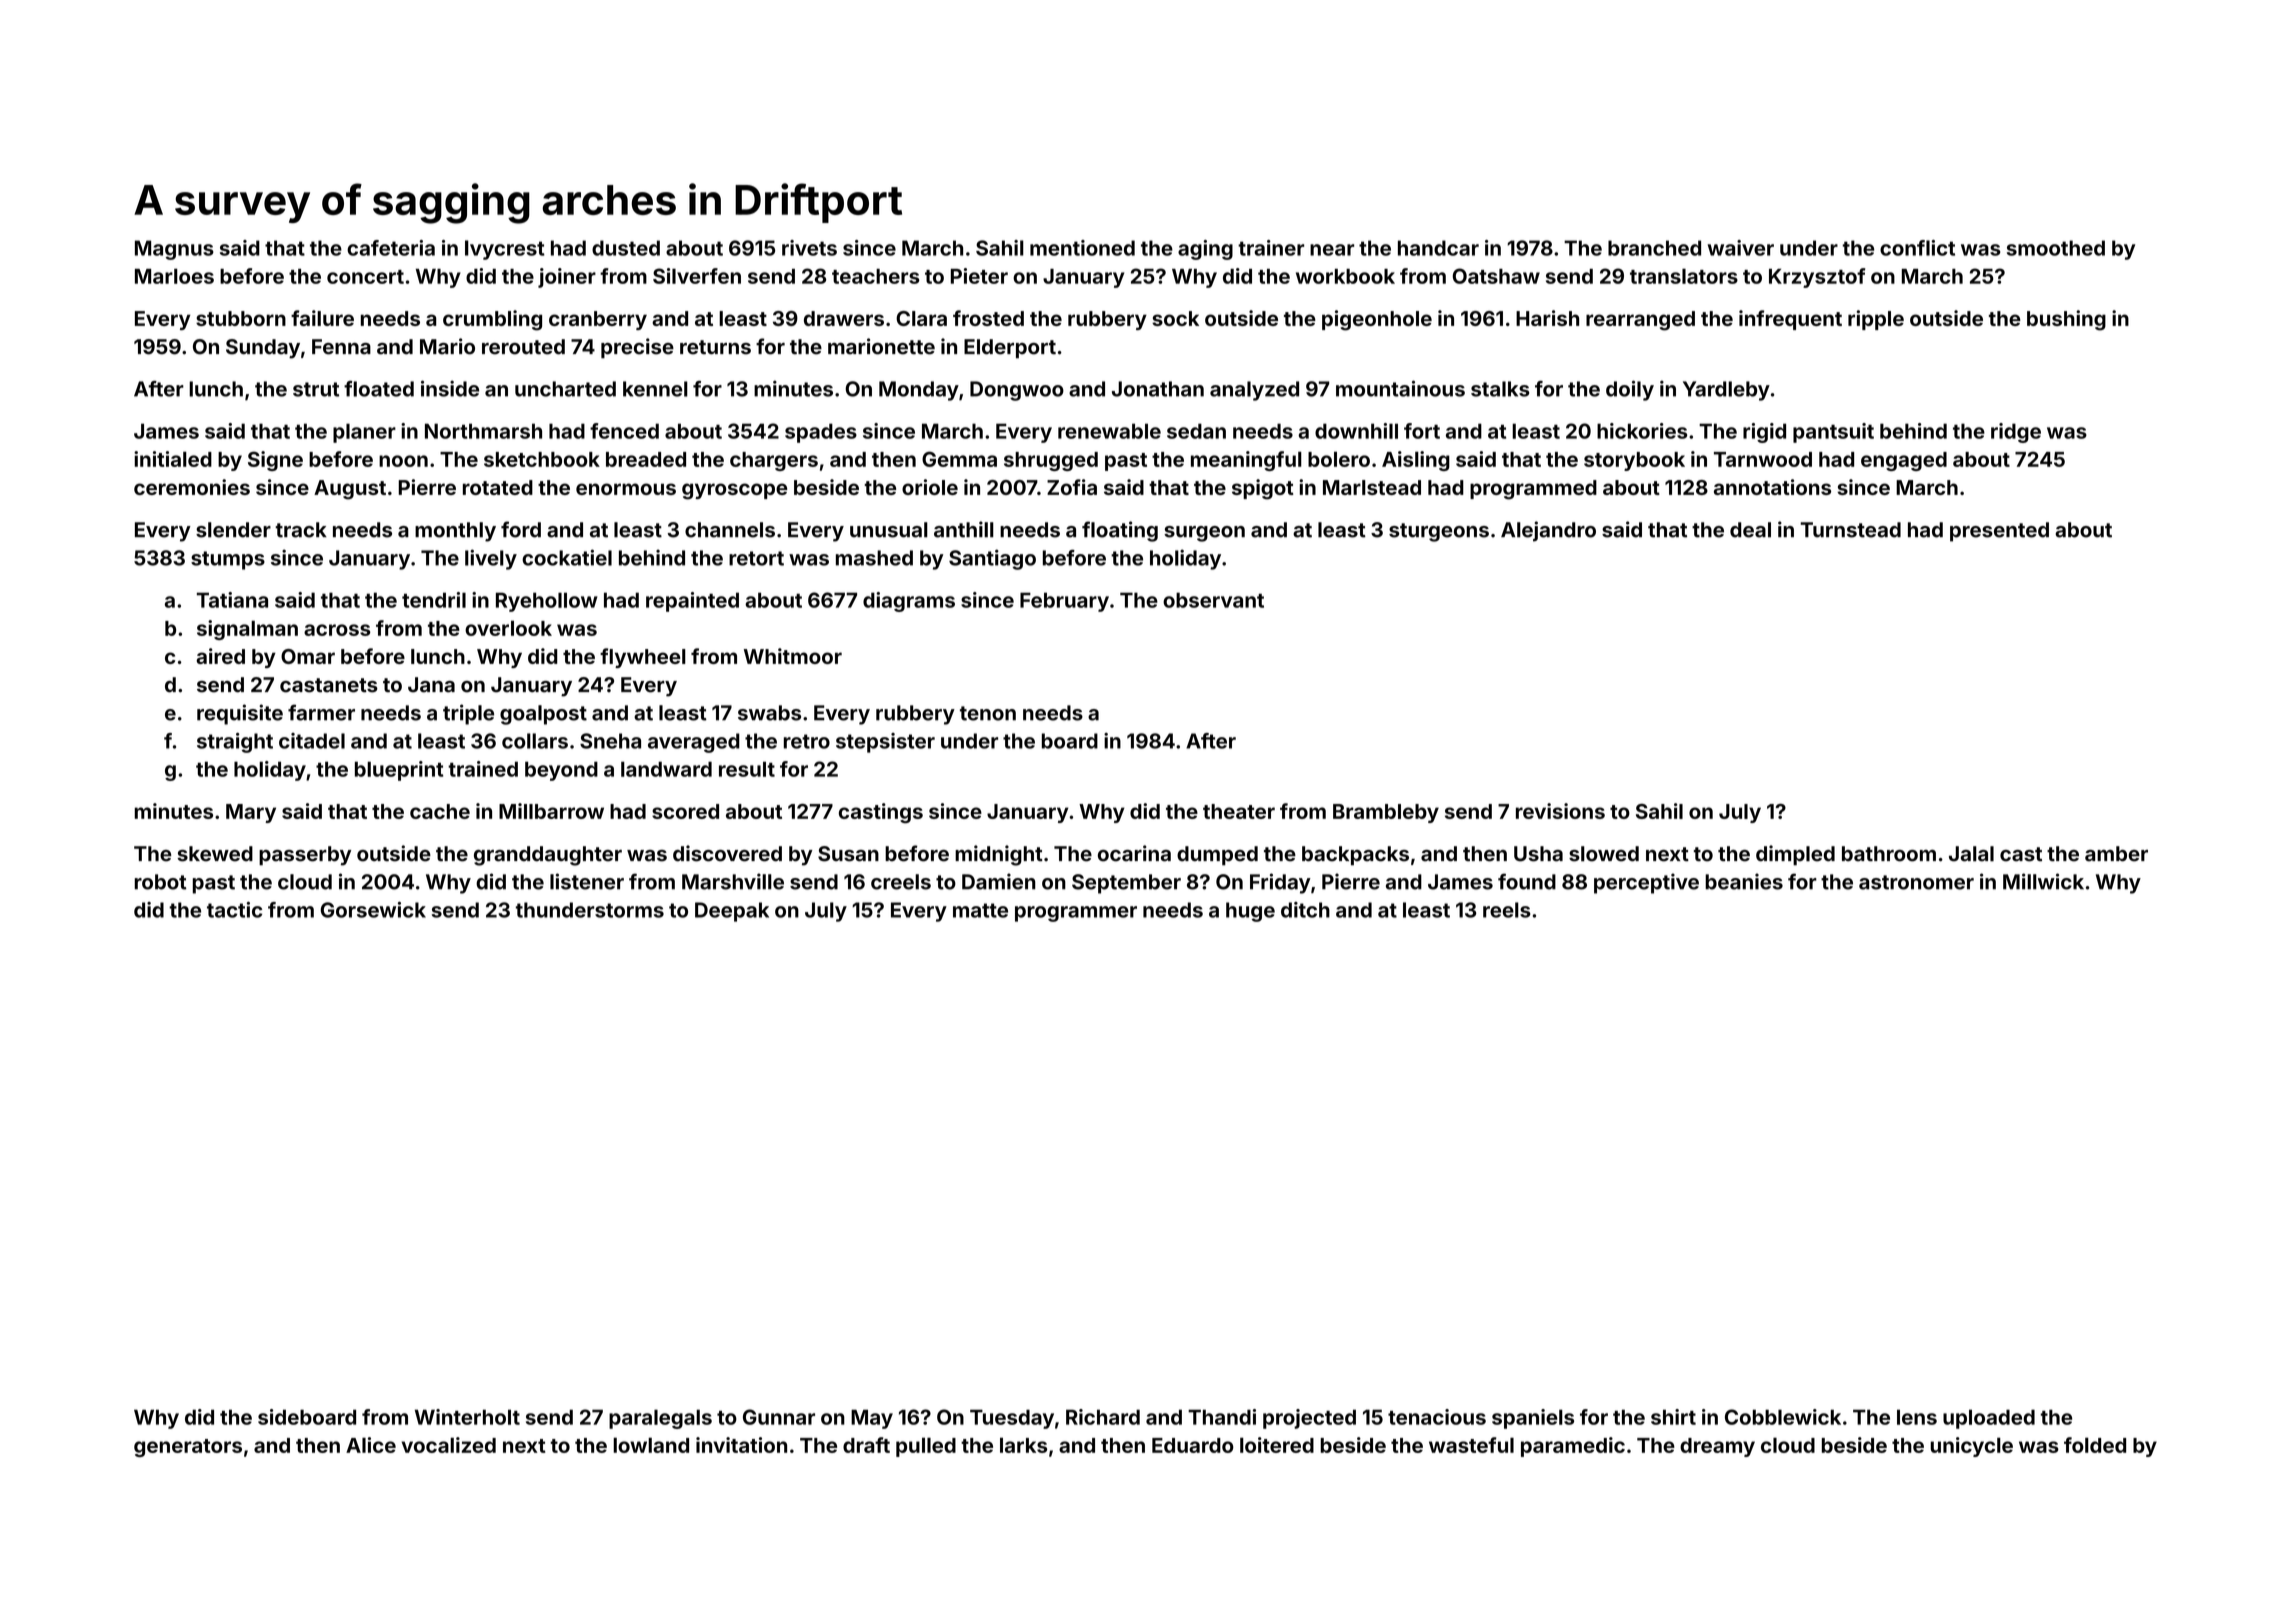  Describe the element at coordinates (1750, 530) in the image. I see `deal` at that location.
